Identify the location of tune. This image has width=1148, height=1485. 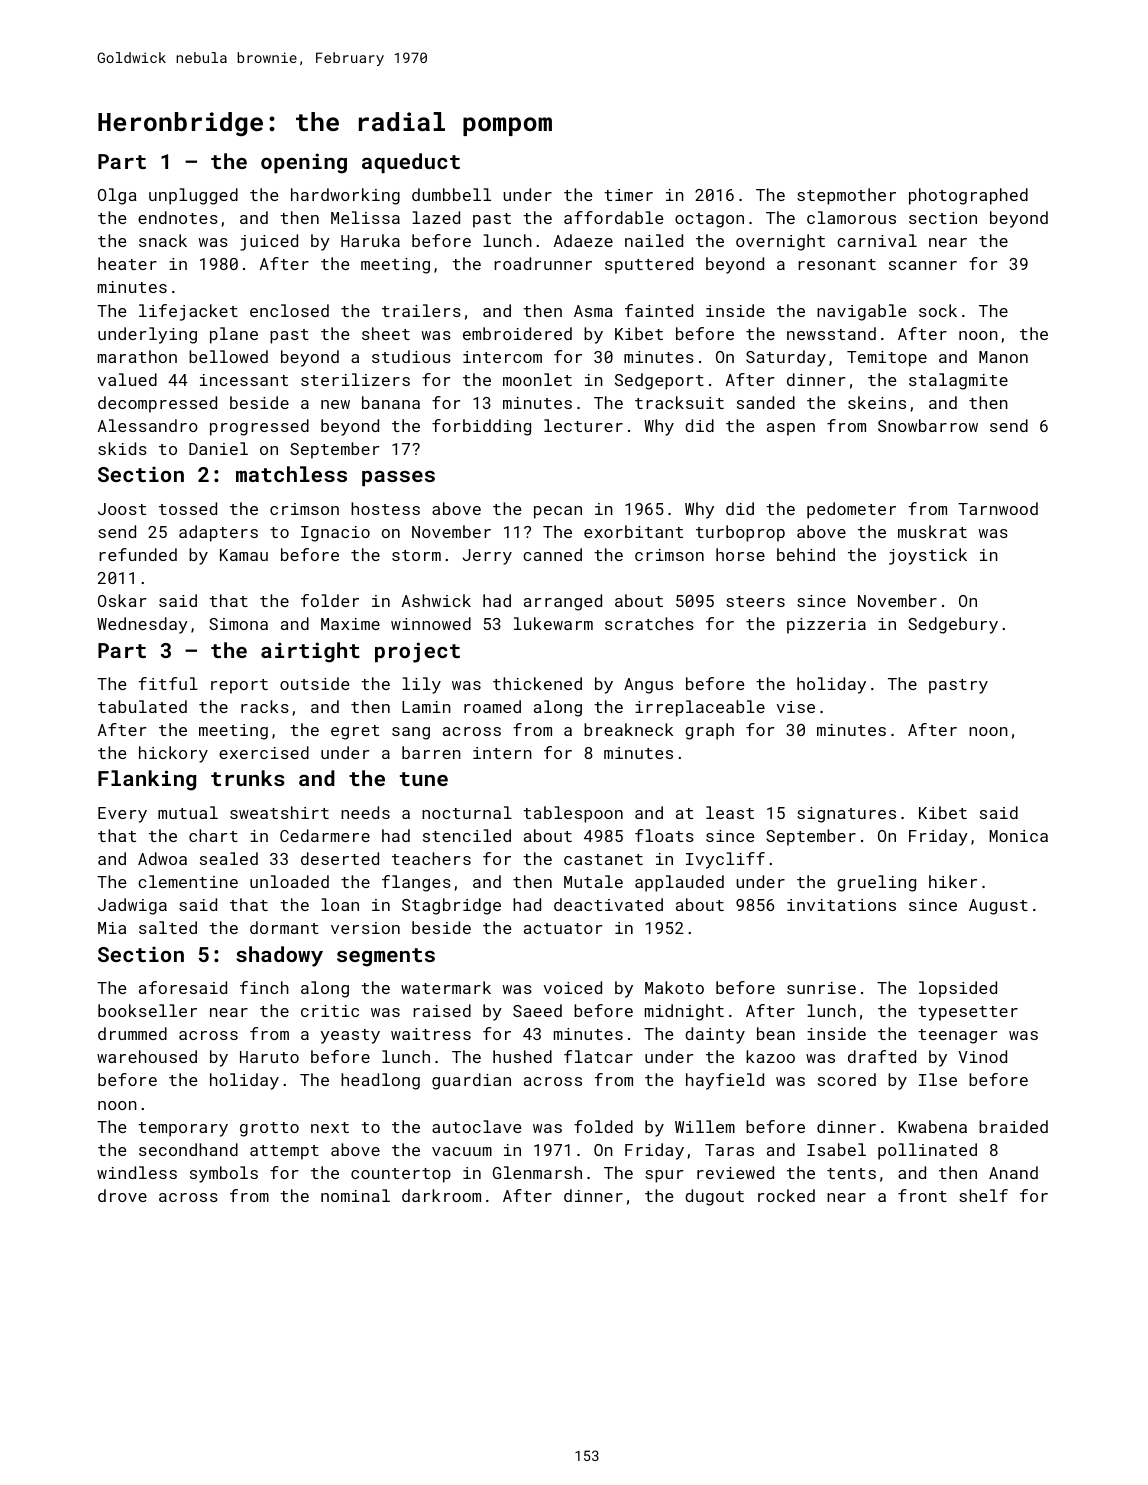
(424, 779).
